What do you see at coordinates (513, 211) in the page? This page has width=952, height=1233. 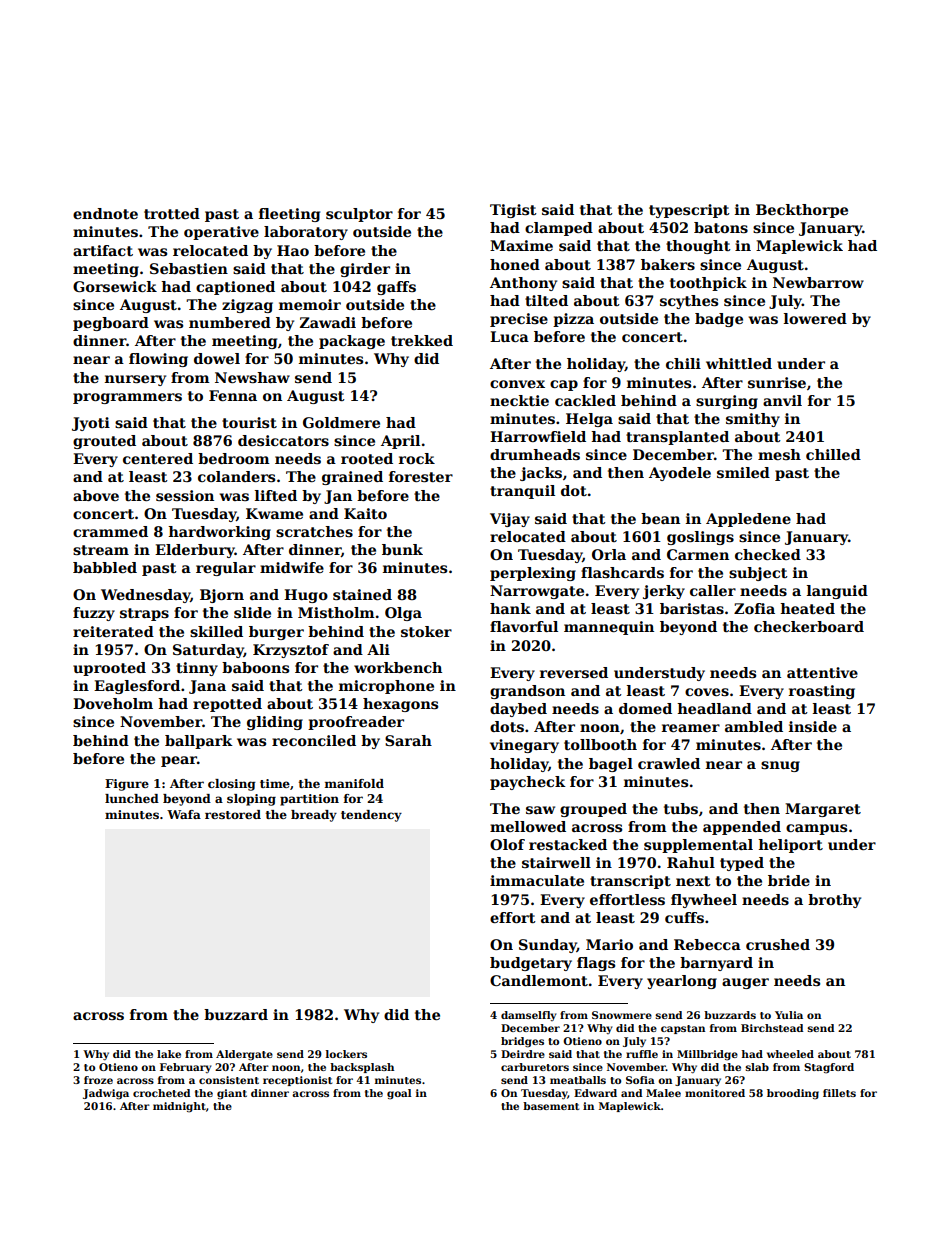 I see `Tigist` at bounding box center [513, 211].
